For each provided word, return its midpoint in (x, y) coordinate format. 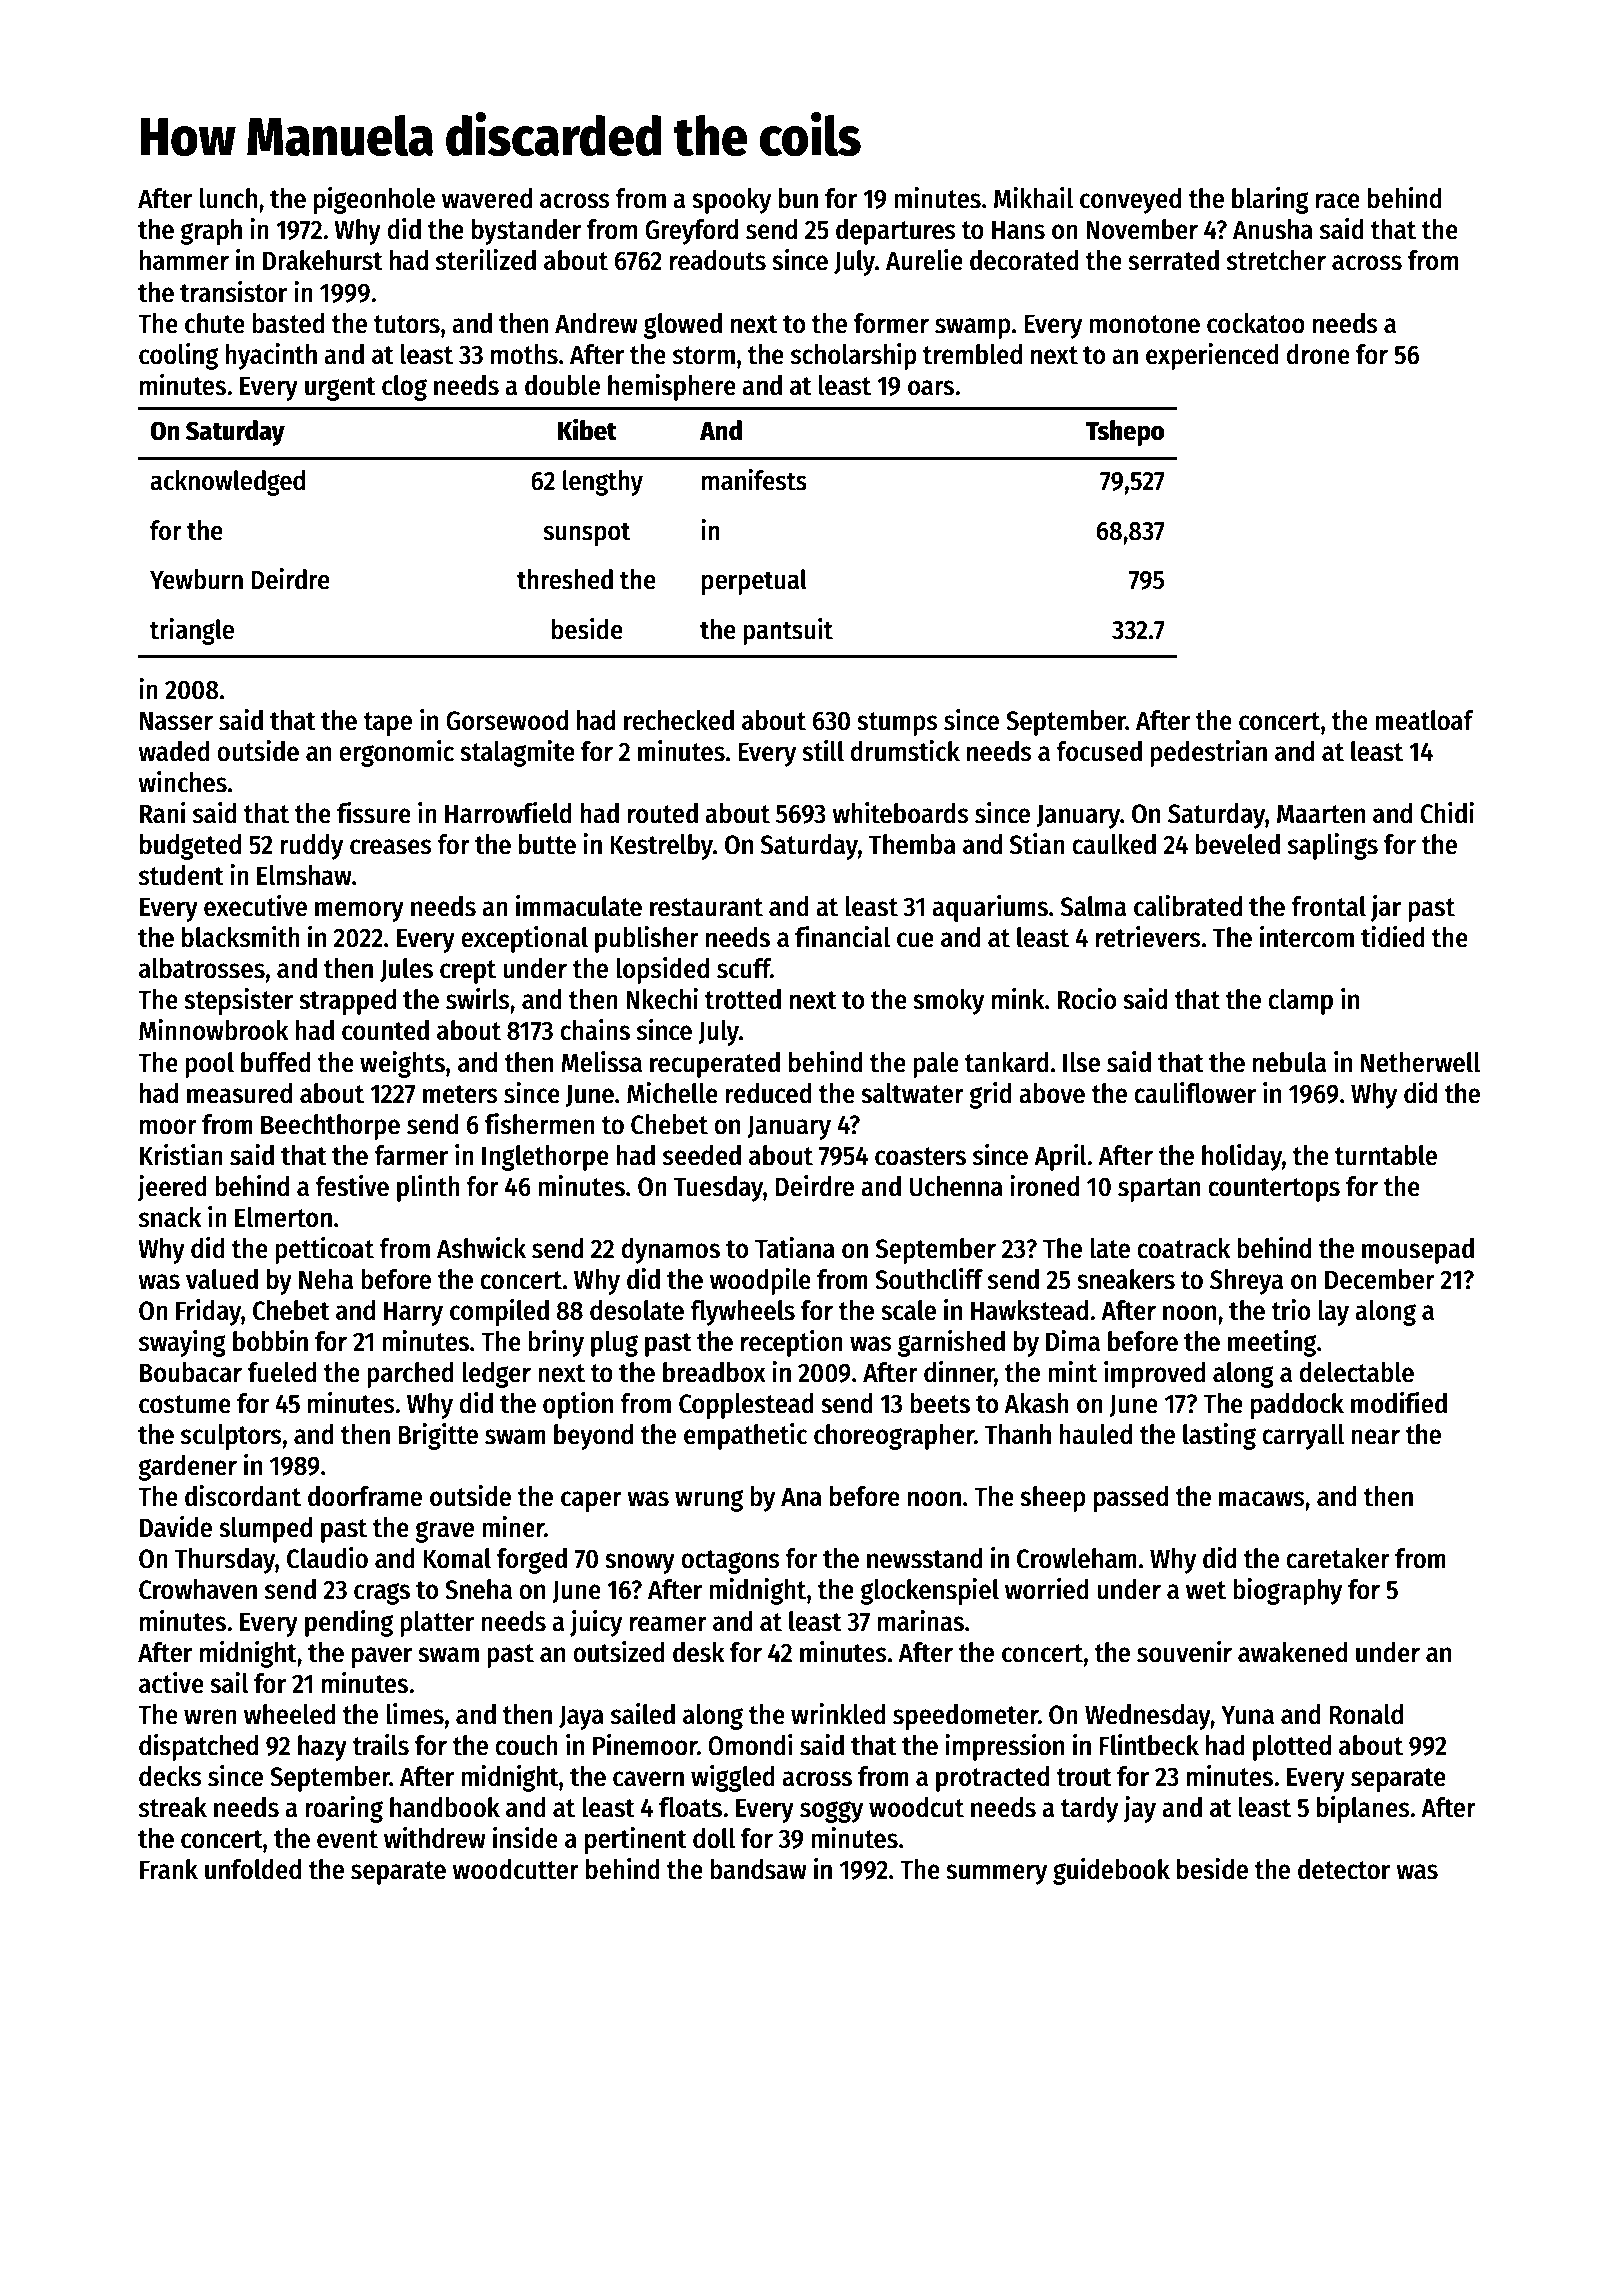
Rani (162, 813)
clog (404, 388)
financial (842, 937)
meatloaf (1424, 720)
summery (996, 1874)
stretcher (1276, 260)
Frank (169, 1869)
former (891, 323)
